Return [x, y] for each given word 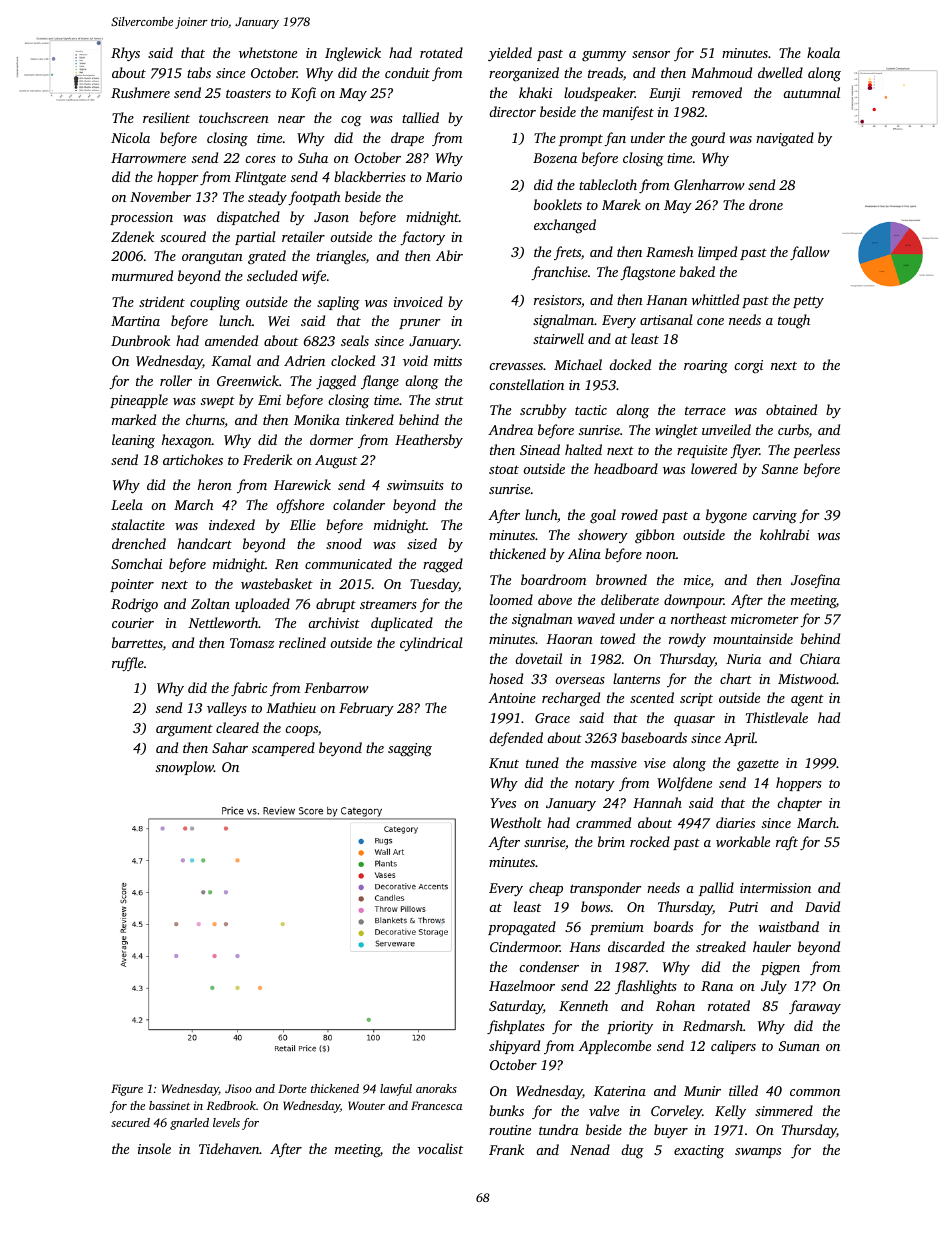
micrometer [765, 619]
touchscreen [234, 117]
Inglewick [353, 54]
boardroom [553, 579]
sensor [651, 54]
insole [154, 1148]
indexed [232, 524]
